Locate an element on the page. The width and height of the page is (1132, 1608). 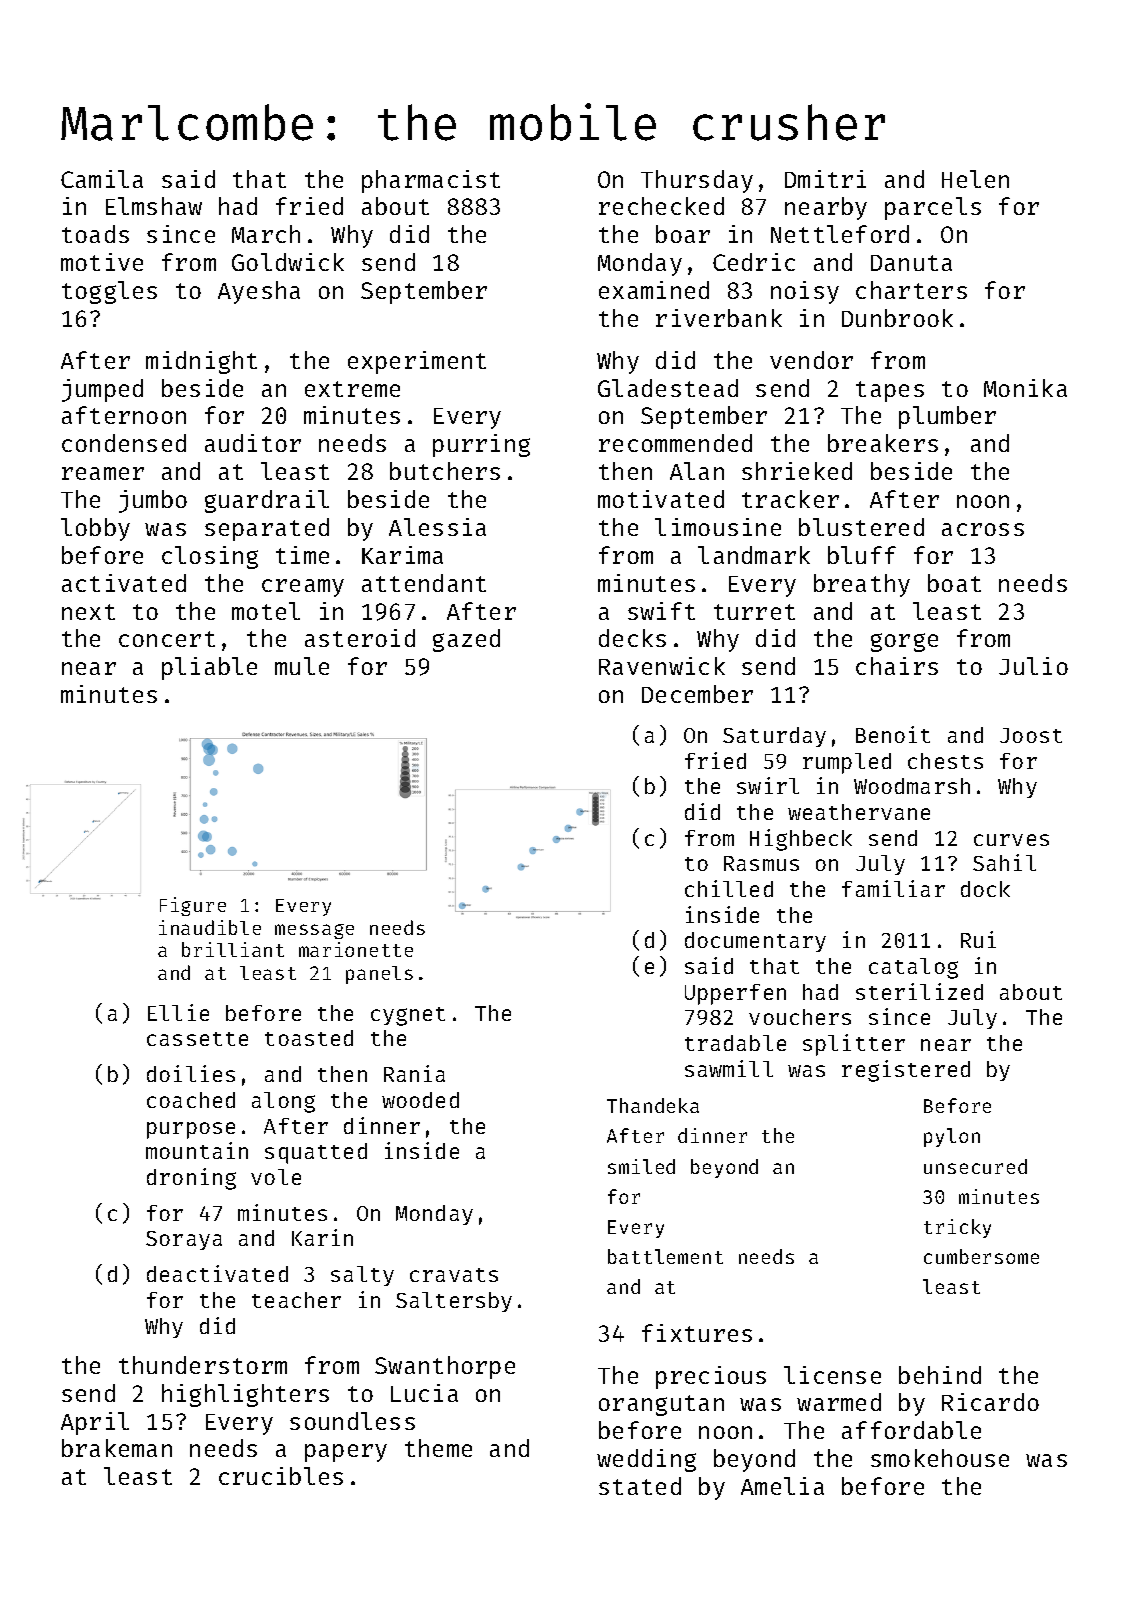
Amelia is located at coordinates (782, 1486).
